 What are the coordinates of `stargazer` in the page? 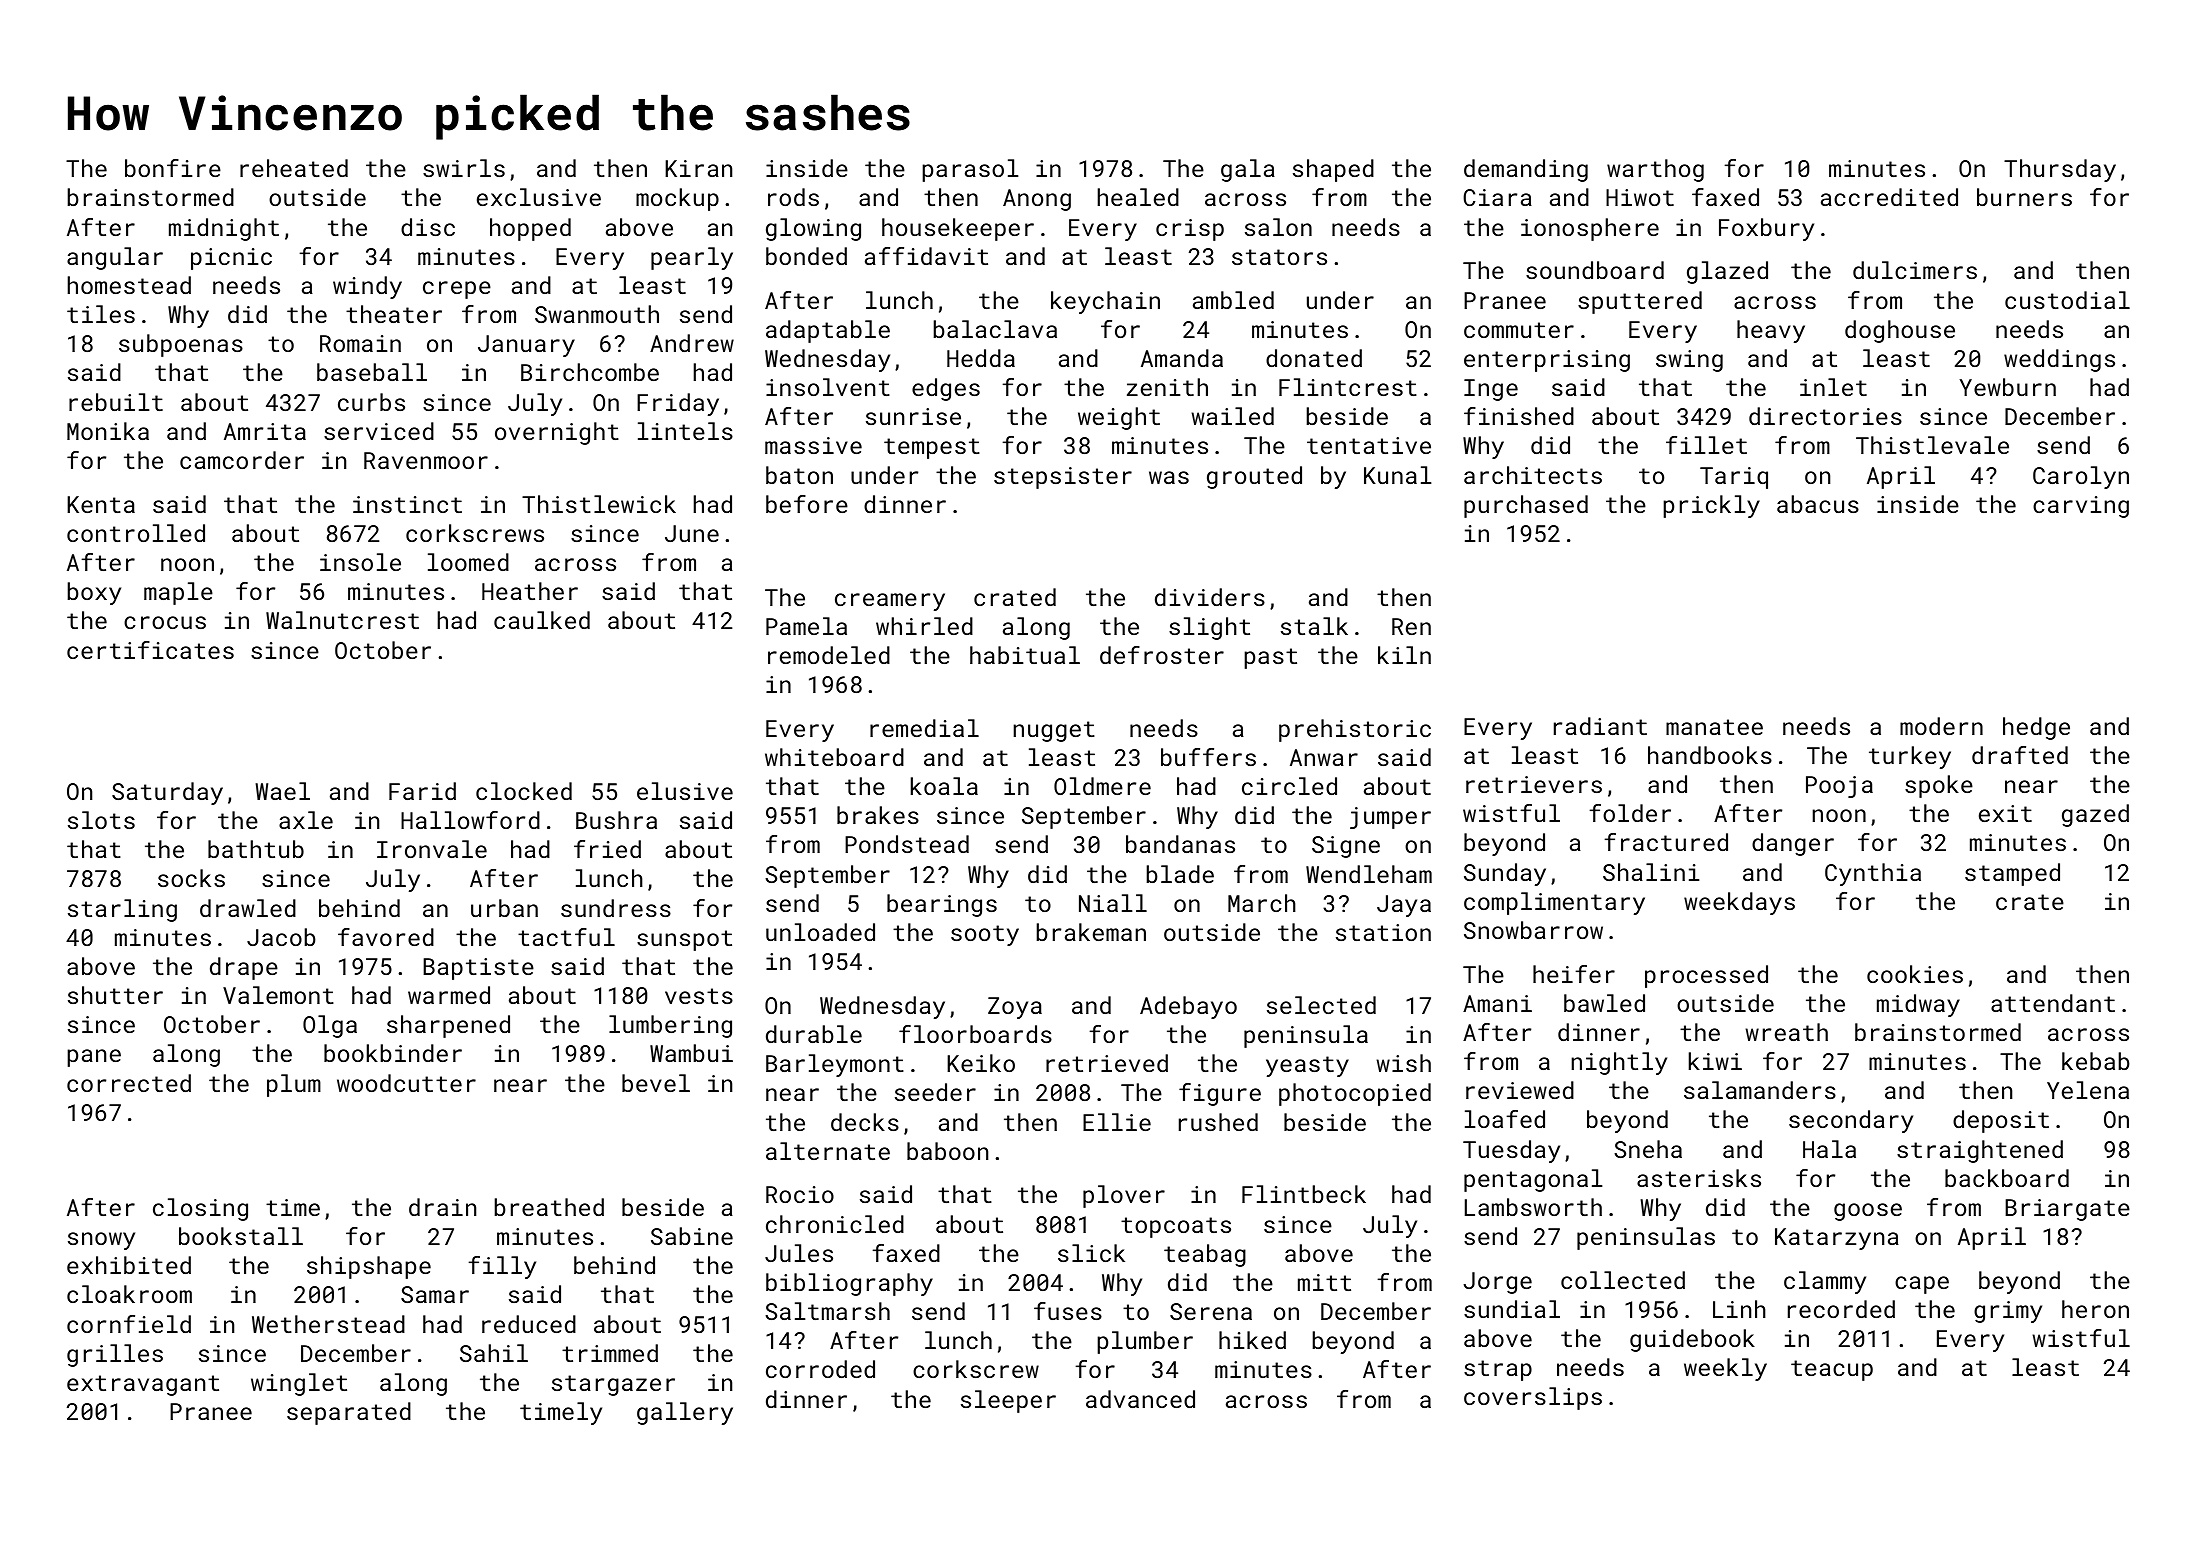 It's located at (613, 1385).
